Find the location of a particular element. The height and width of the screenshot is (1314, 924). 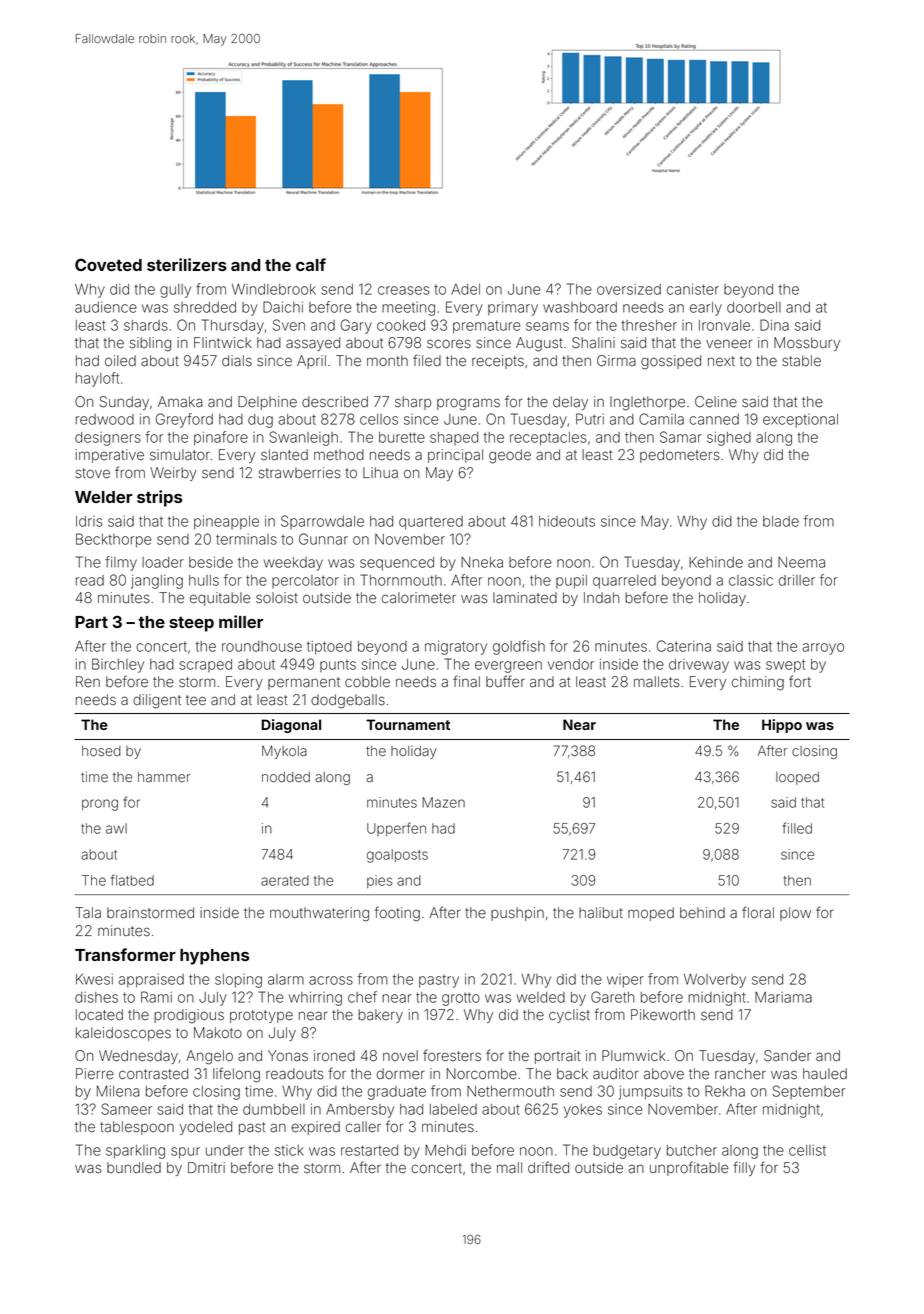

gully is located at coordinates (175, 291).
